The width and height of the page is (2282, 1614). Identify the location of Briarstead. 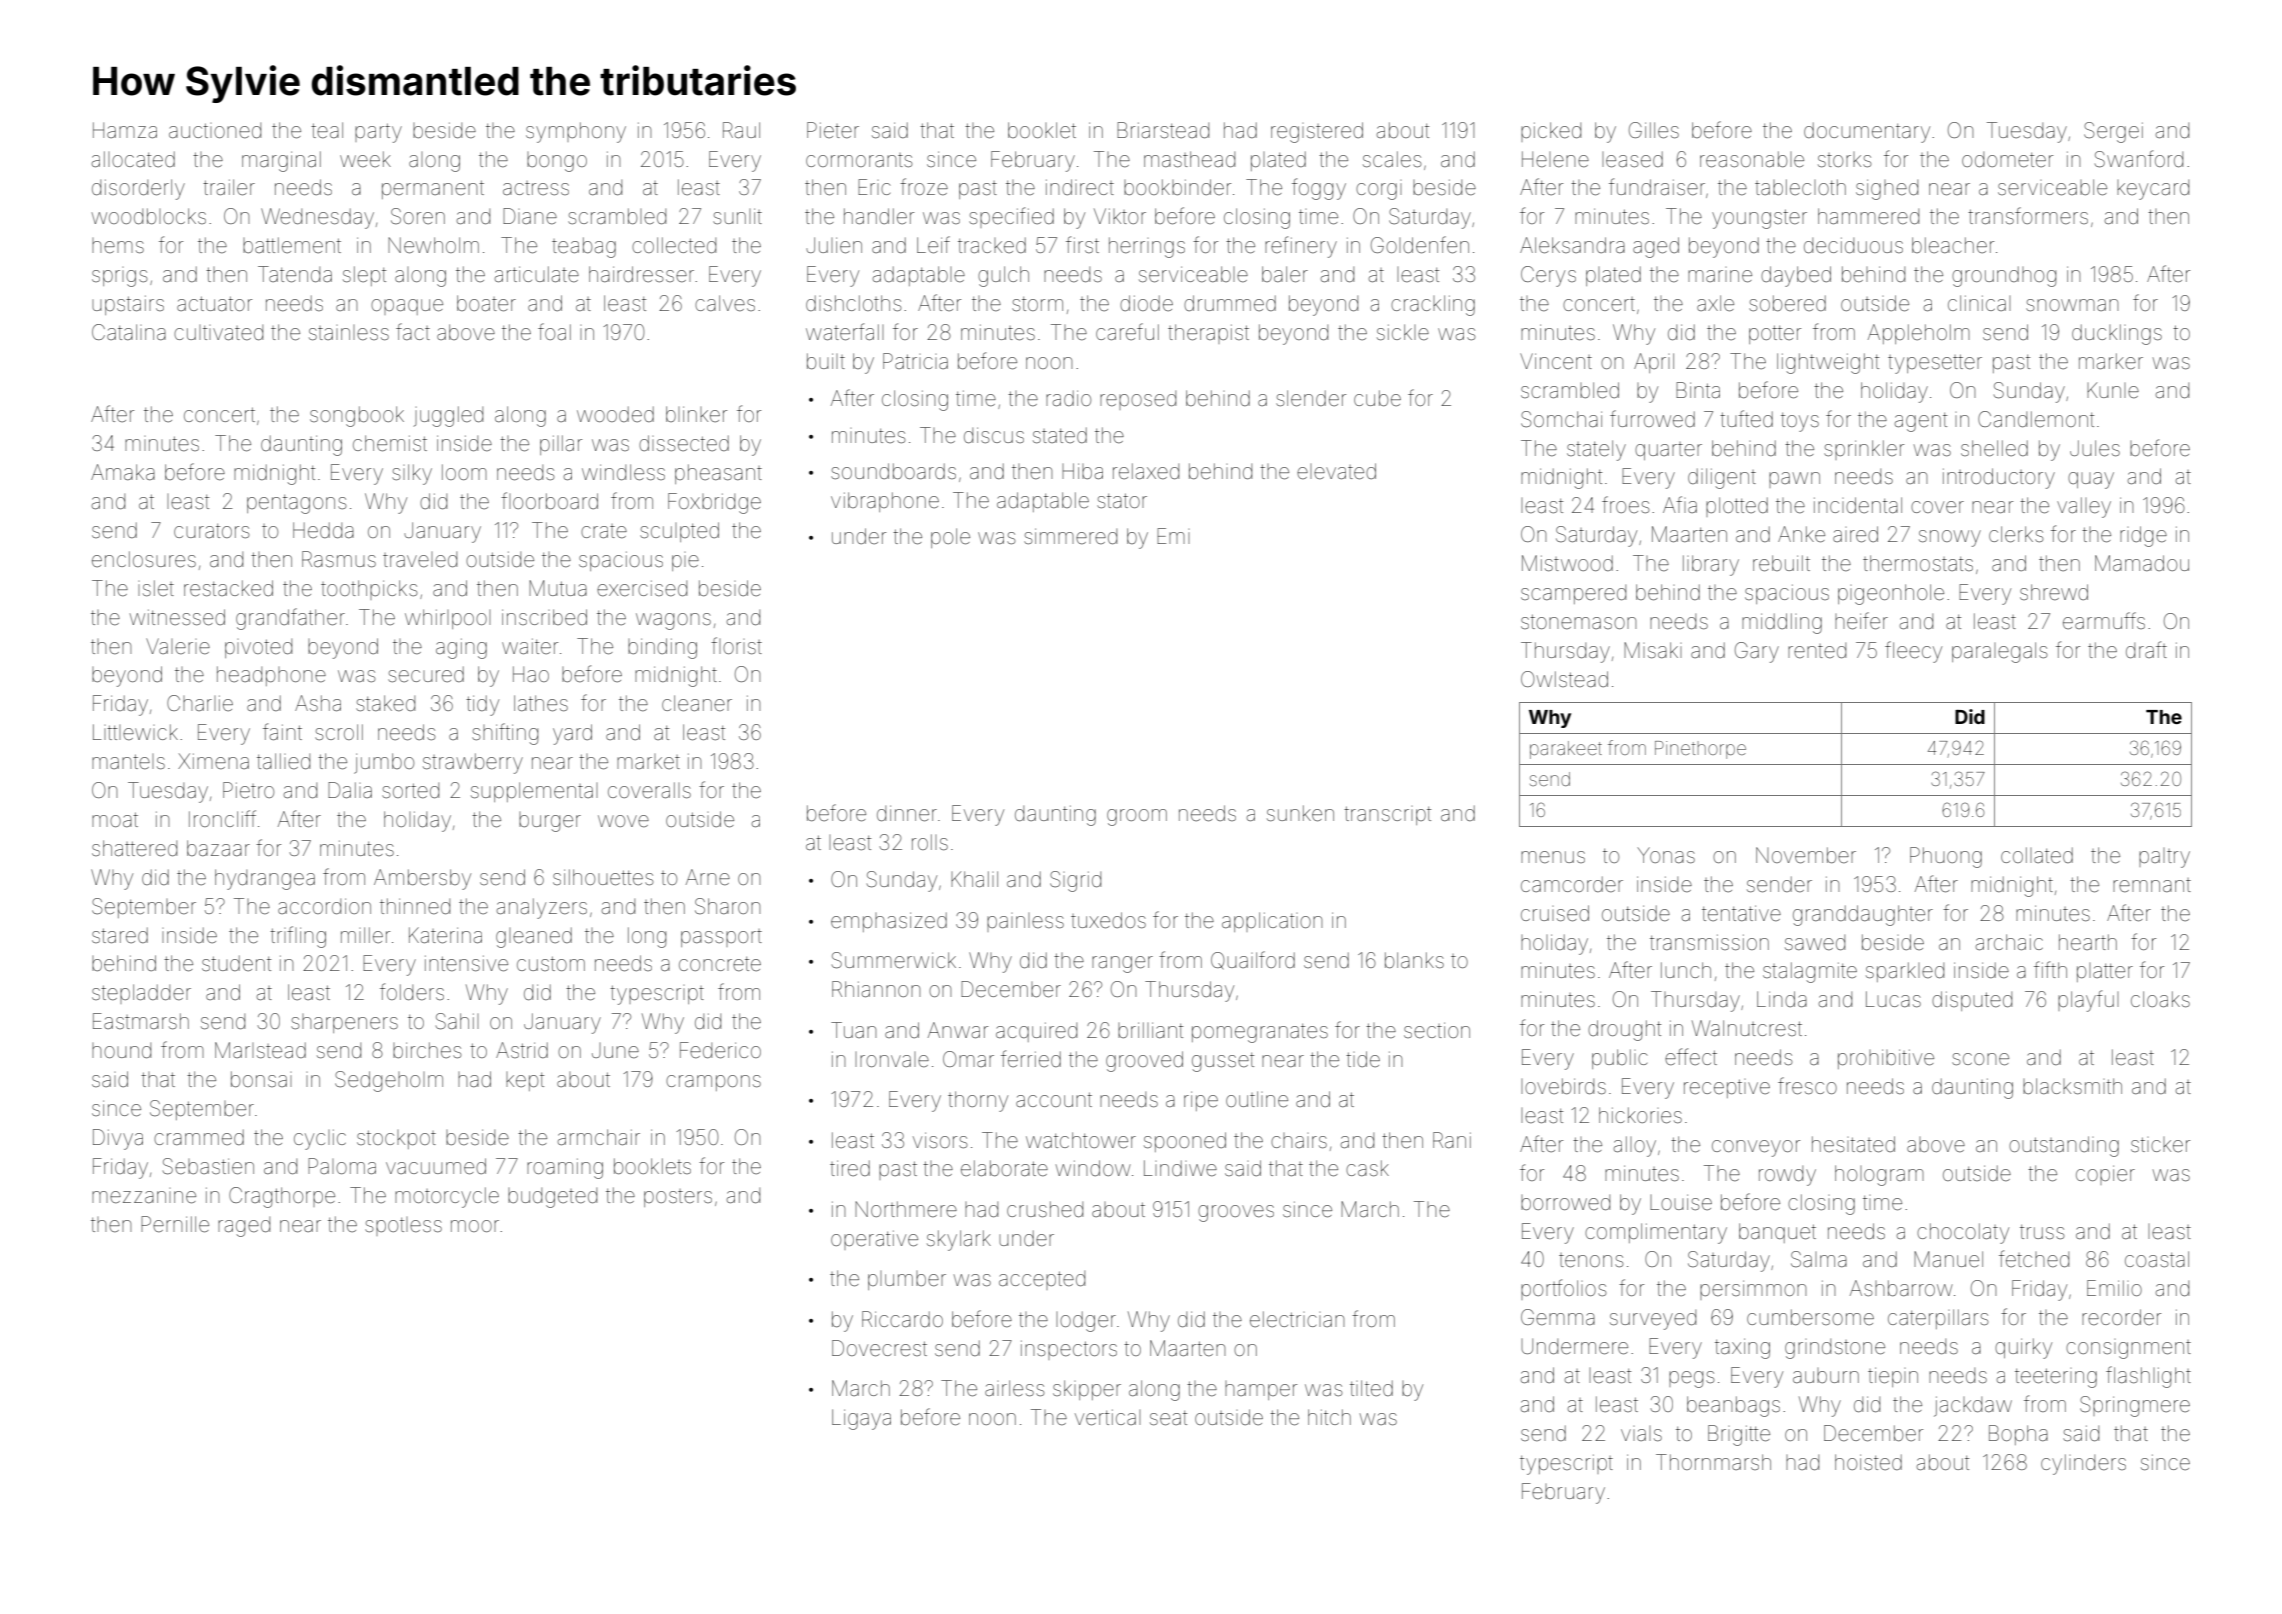
(1163, 130).
